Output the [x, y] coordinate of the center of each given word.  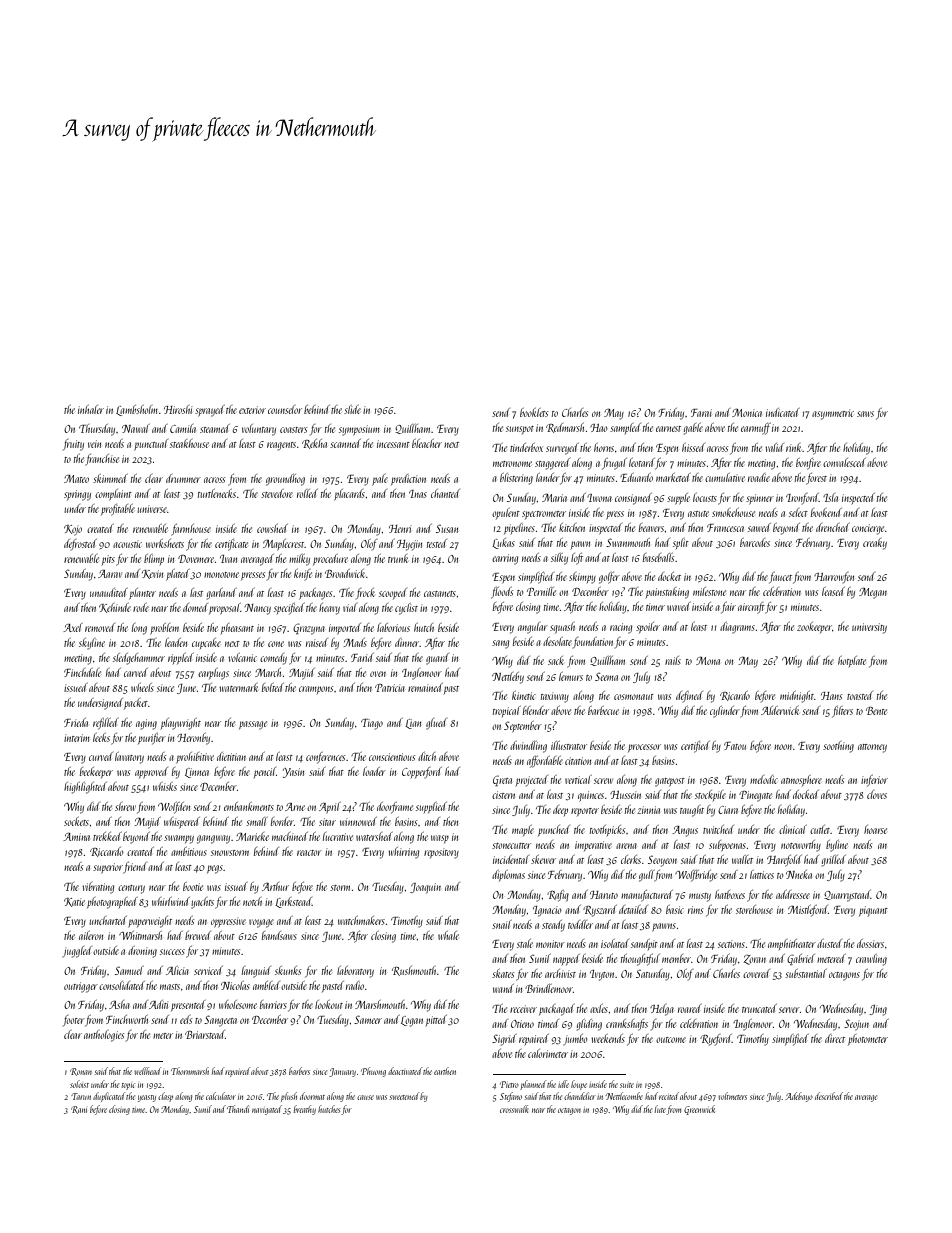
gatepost [670, 782]
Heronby [193, 739]
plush [289, 1097]
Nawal [136, 428]
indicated [783, 412]
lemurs [571, 676]
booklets [534, 412]
